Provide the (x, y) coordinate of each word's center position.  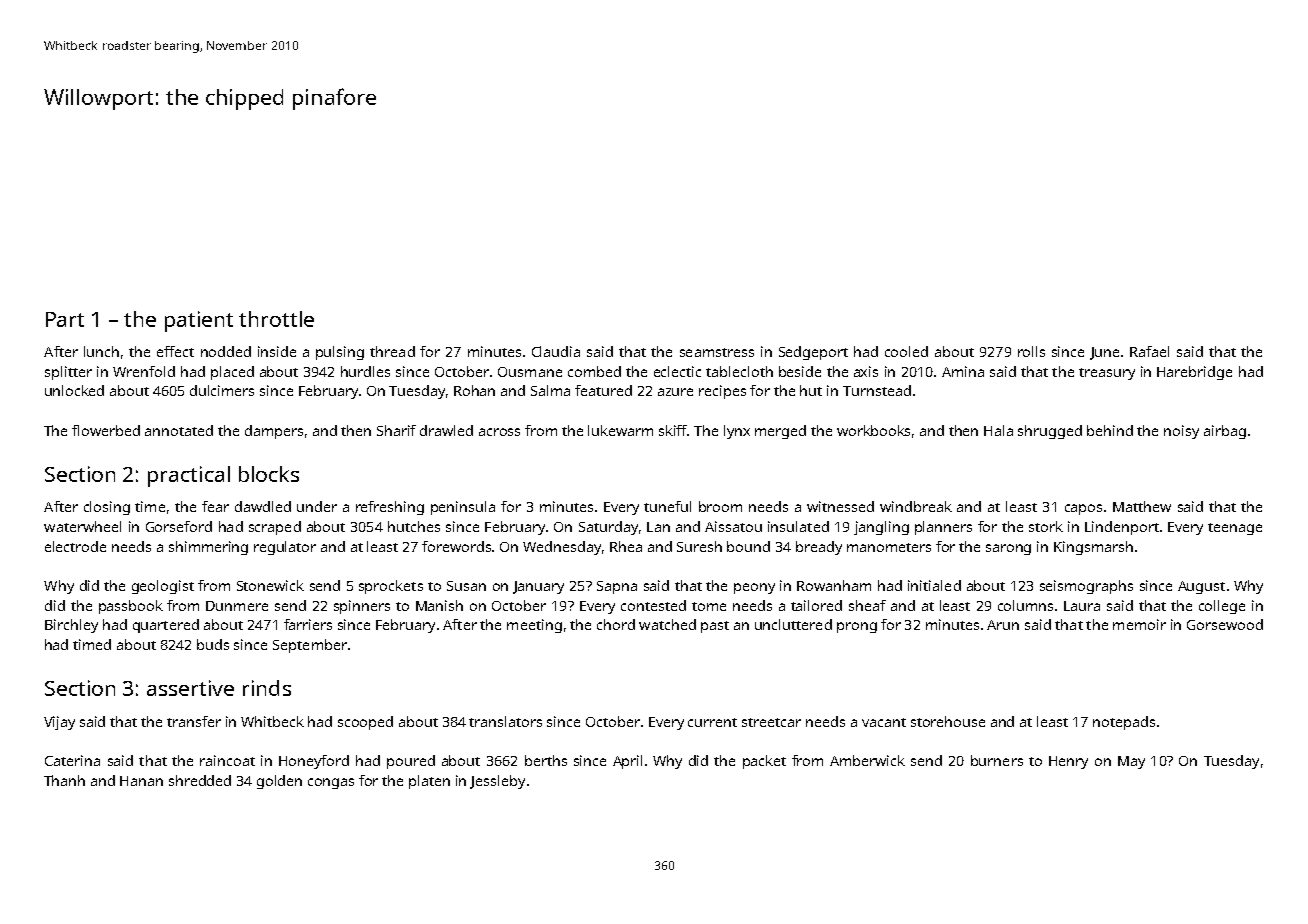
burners (997, 760)
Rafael (1149, 351)
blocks (269, 474)
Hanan (141, 781)
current (712, 722)
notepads (1124, 723)
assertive (190, 688)
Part (65, 319)
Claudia (556, 351)
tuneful (667, 506)
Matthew (1142, 506)
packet (764, 762)
